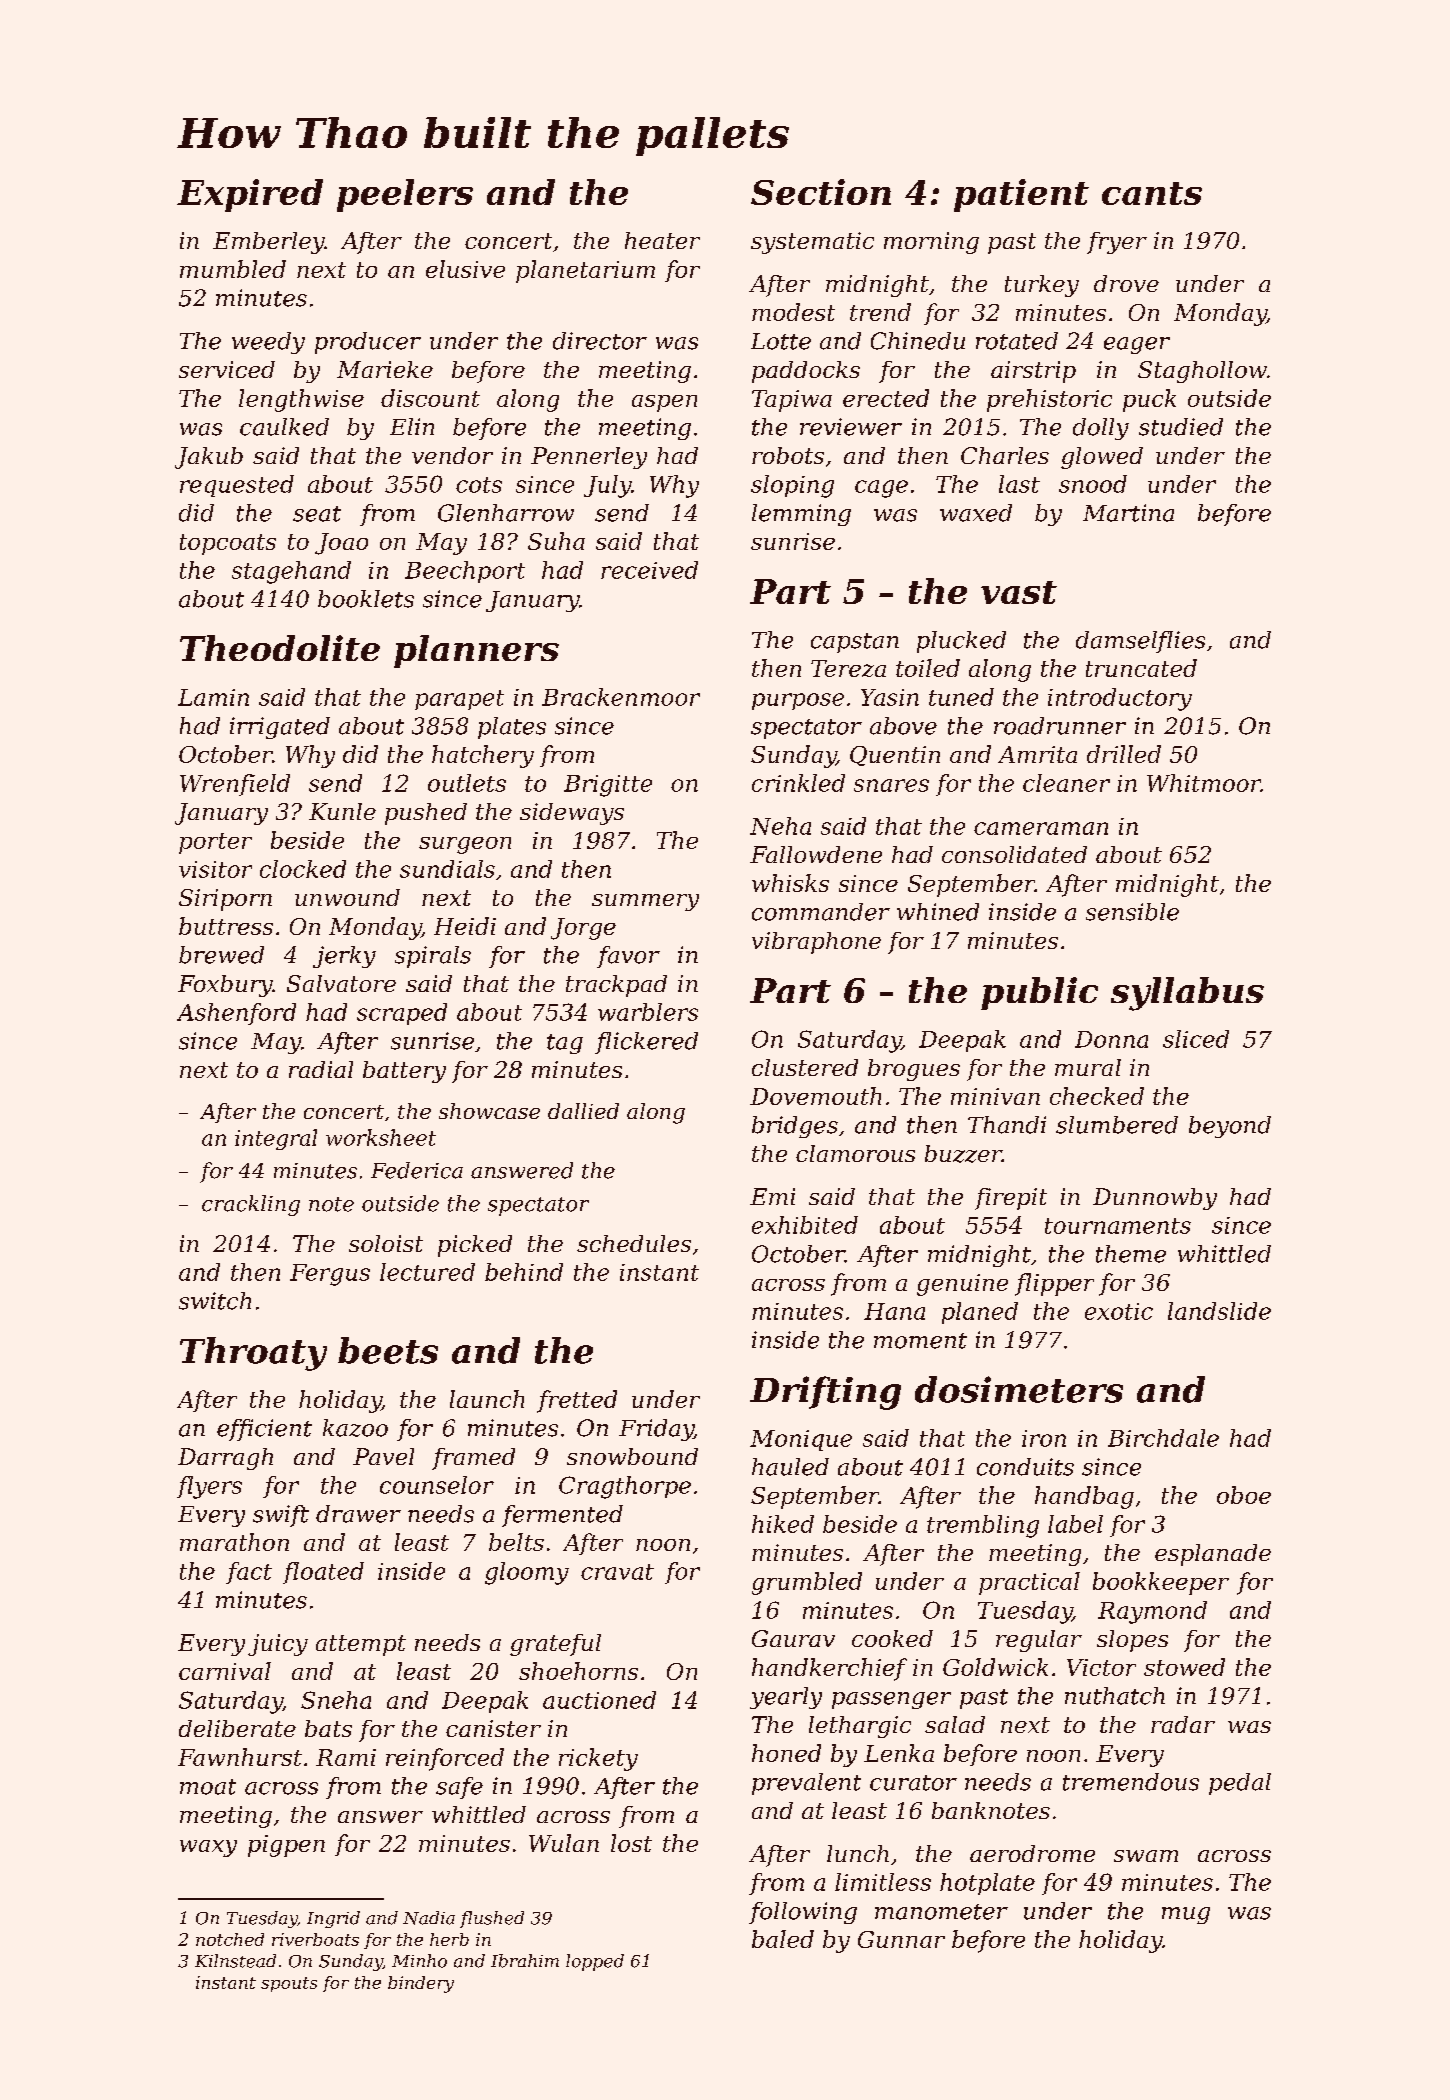 The image size is (1450, 2100). Describe the element at coordinates (825, 1393) in the image. I see `Drifting` at that location.
